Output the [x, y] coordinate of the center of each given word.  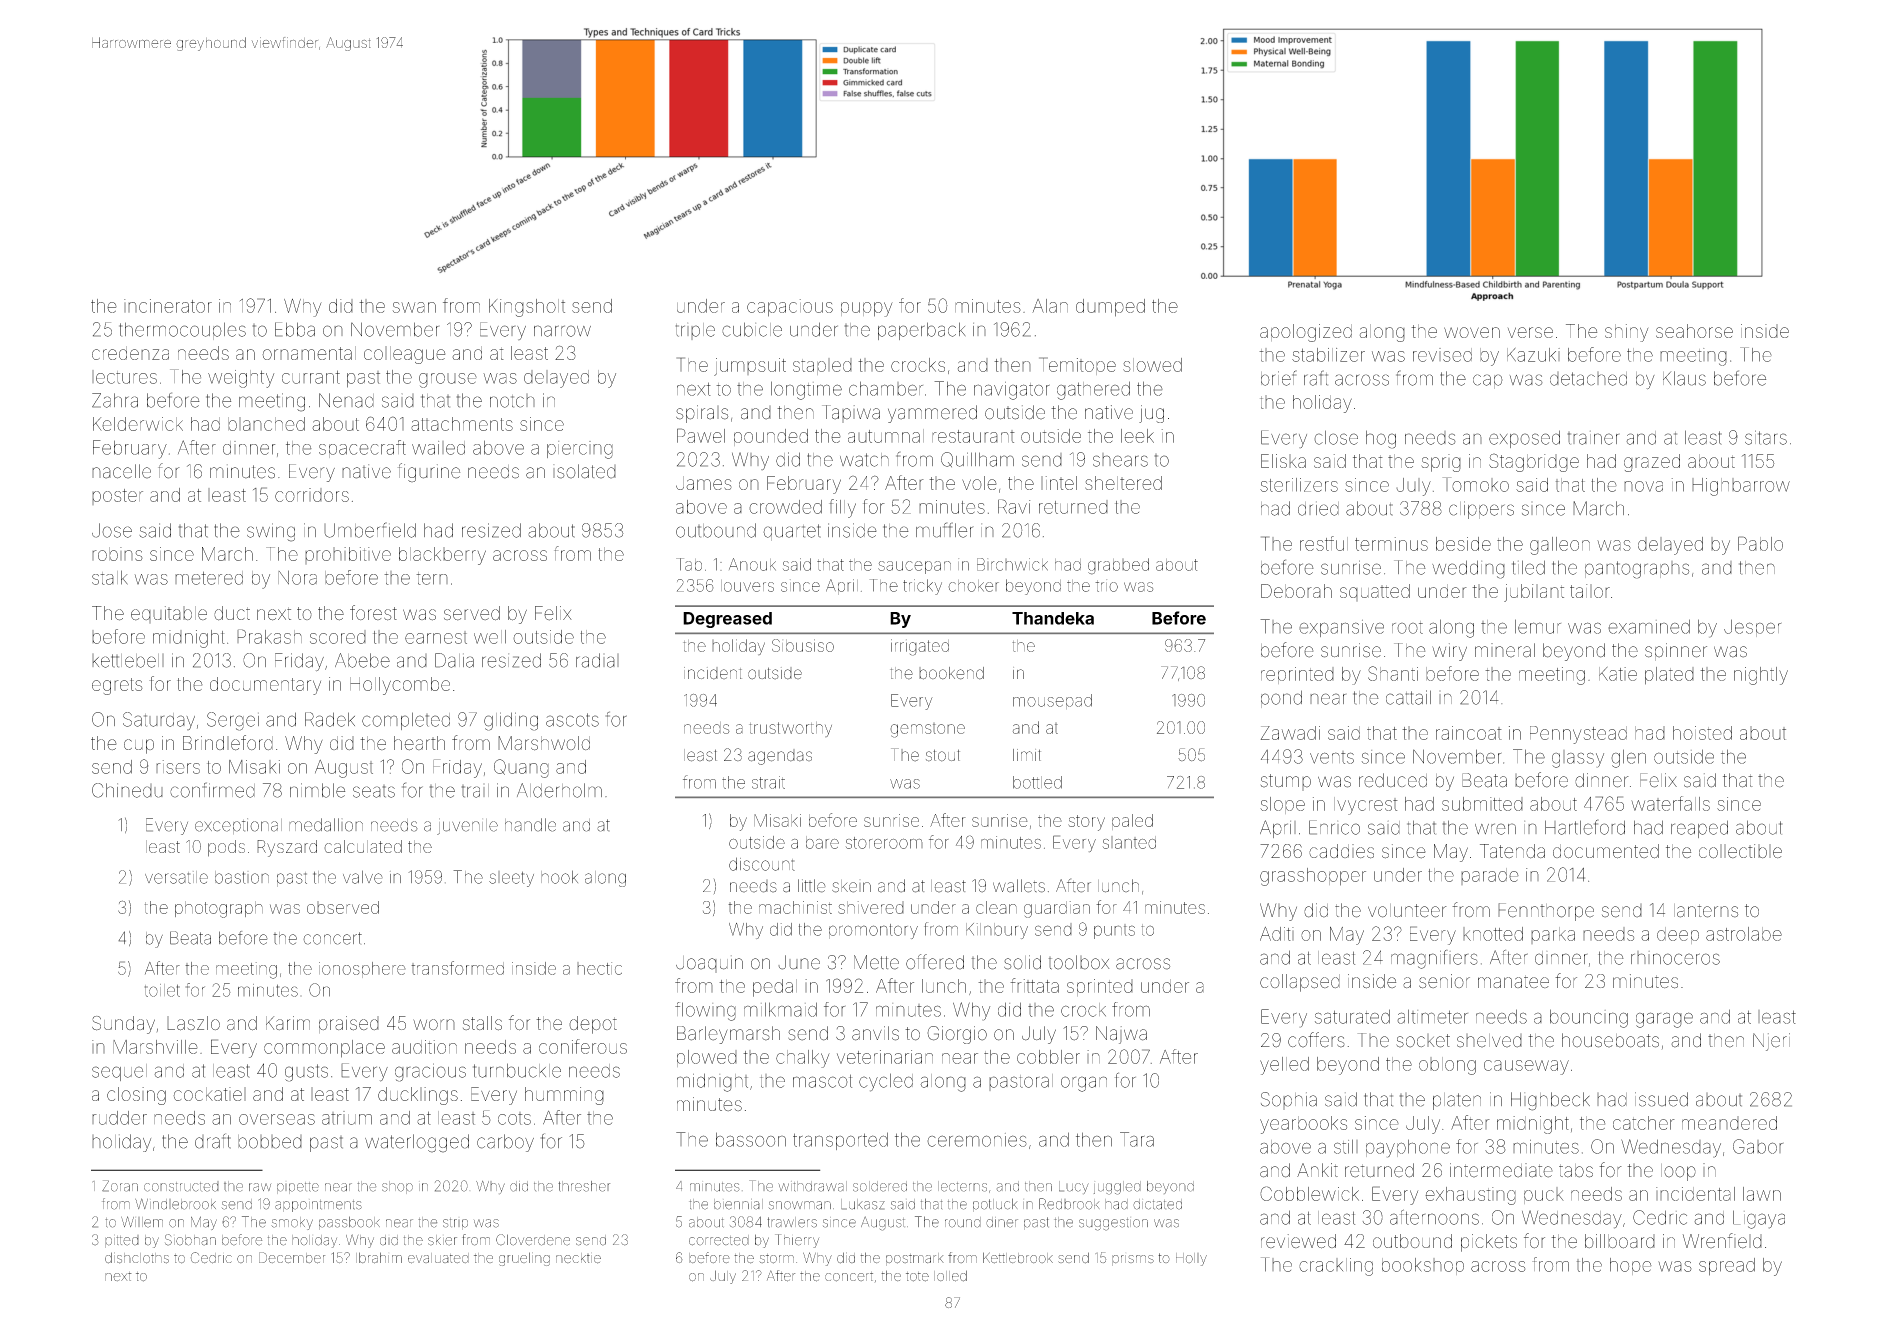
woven [1472, 332]
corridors [312, 495]
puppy [867, 309]
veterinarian [885, 1057]
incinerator [168, 306]
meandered [1729, 1123]
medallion [326, 825]
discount [762, 864]
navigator [1012, 391]
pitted [122, 1241]
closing [136, 1096]
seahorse [1694, 331]
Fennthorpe [1546, 912]
